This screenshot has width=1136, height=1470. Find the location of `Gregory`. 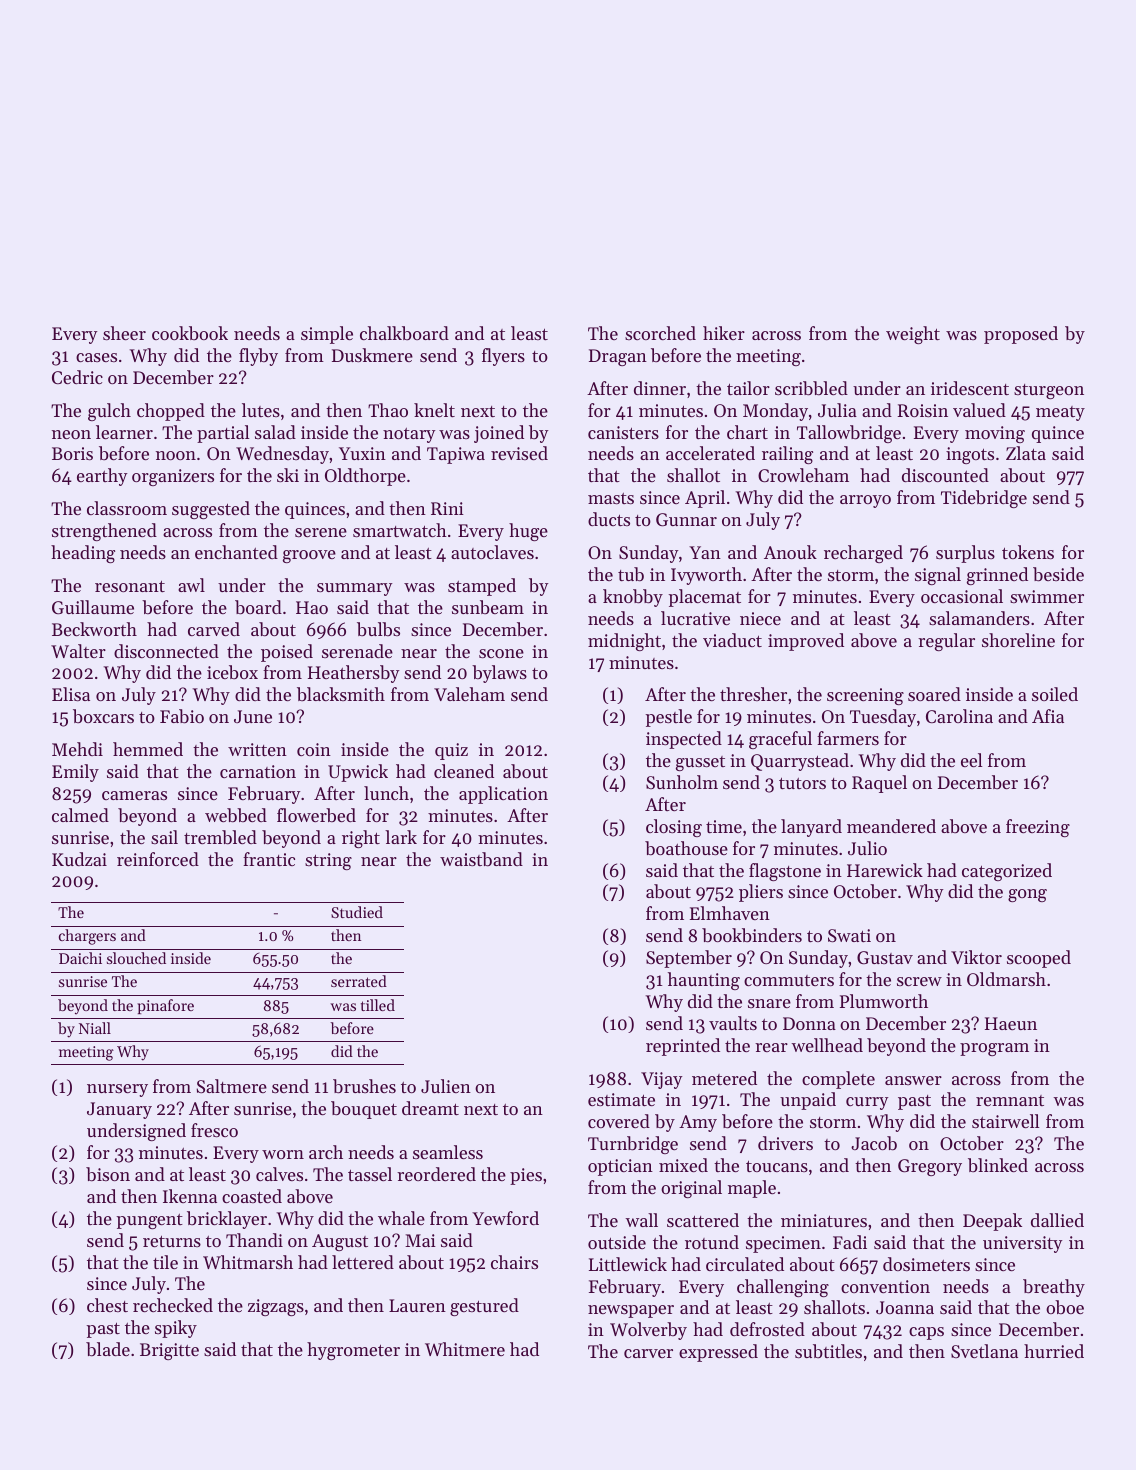

Gregory is located at coordinates (930, 1167).
